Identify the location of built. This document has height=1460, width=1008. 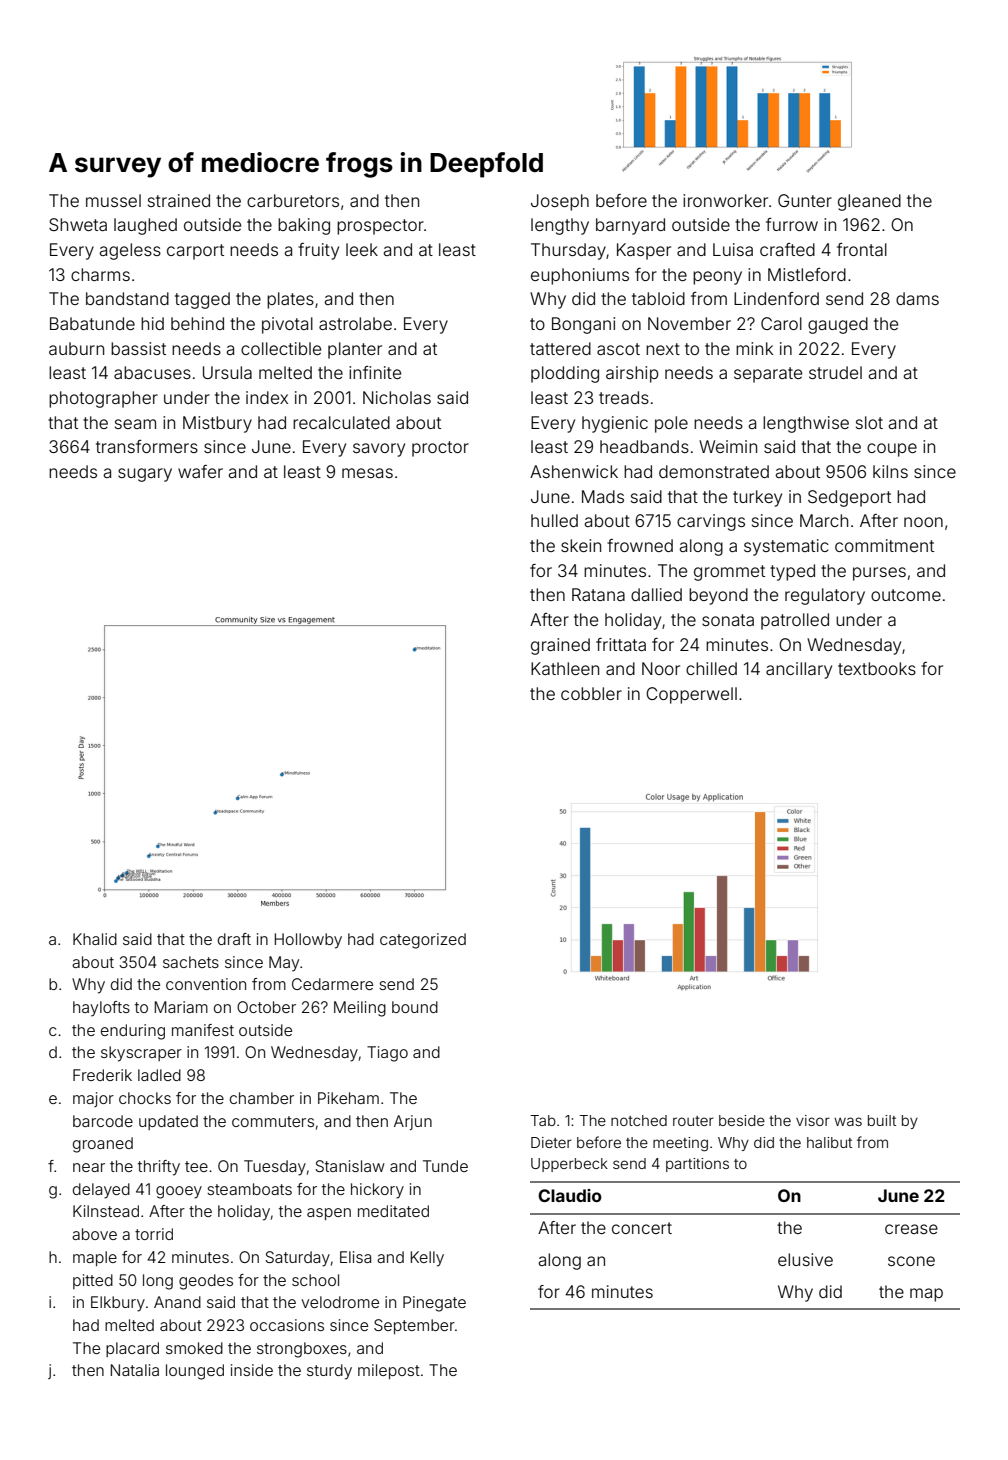
(882, 1120).
